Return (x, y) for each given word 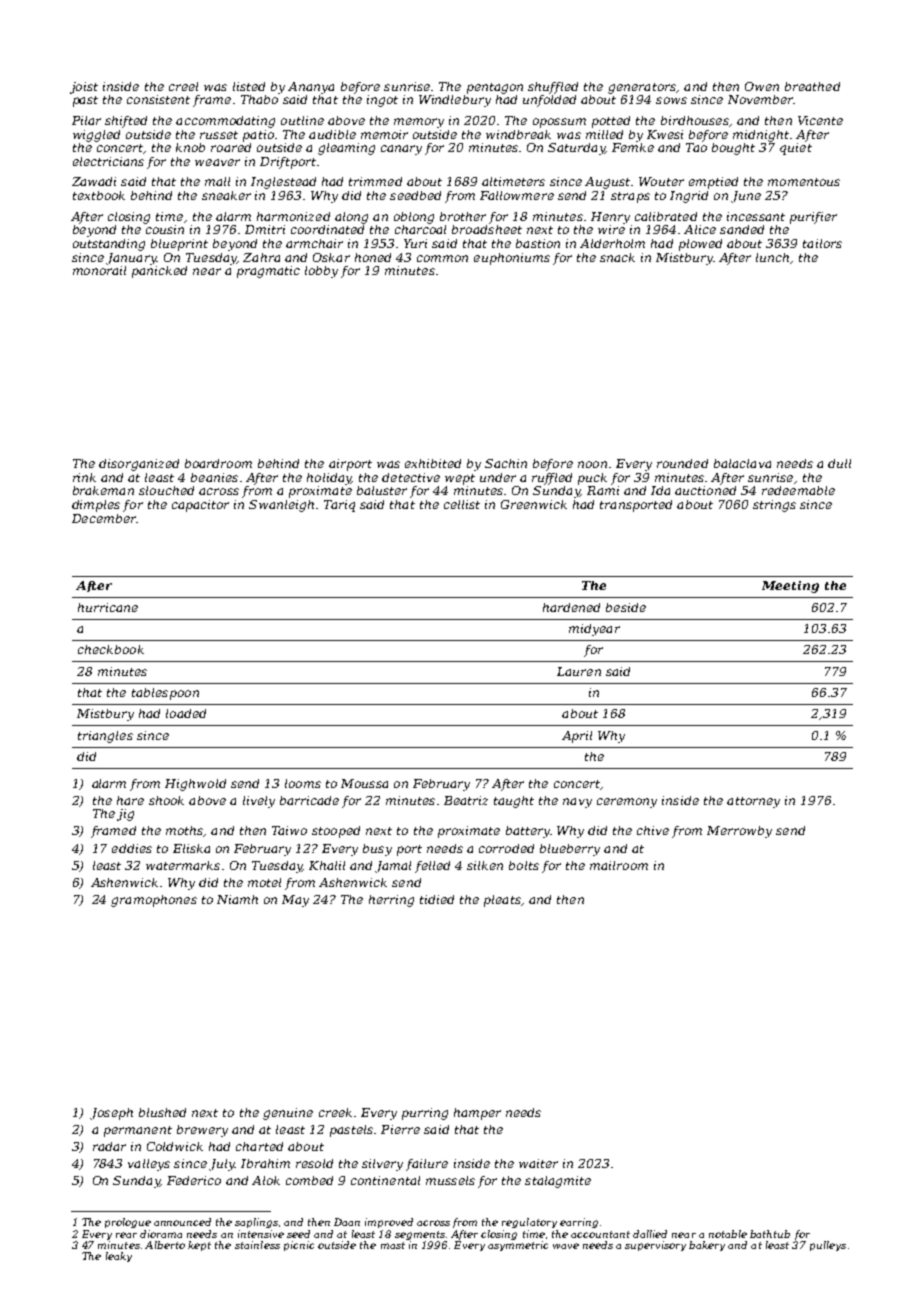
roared (231, 147)
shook (166, 800)
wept (460, 479)
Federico (194, 1180)
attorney (753, 802)
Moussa (364, 783)
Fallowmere (517, 195)
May (295, 901)
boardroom (218, 463)
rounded (682, 463)
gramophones (154, 901)
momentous (804, 182)
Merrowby (739, 832)
